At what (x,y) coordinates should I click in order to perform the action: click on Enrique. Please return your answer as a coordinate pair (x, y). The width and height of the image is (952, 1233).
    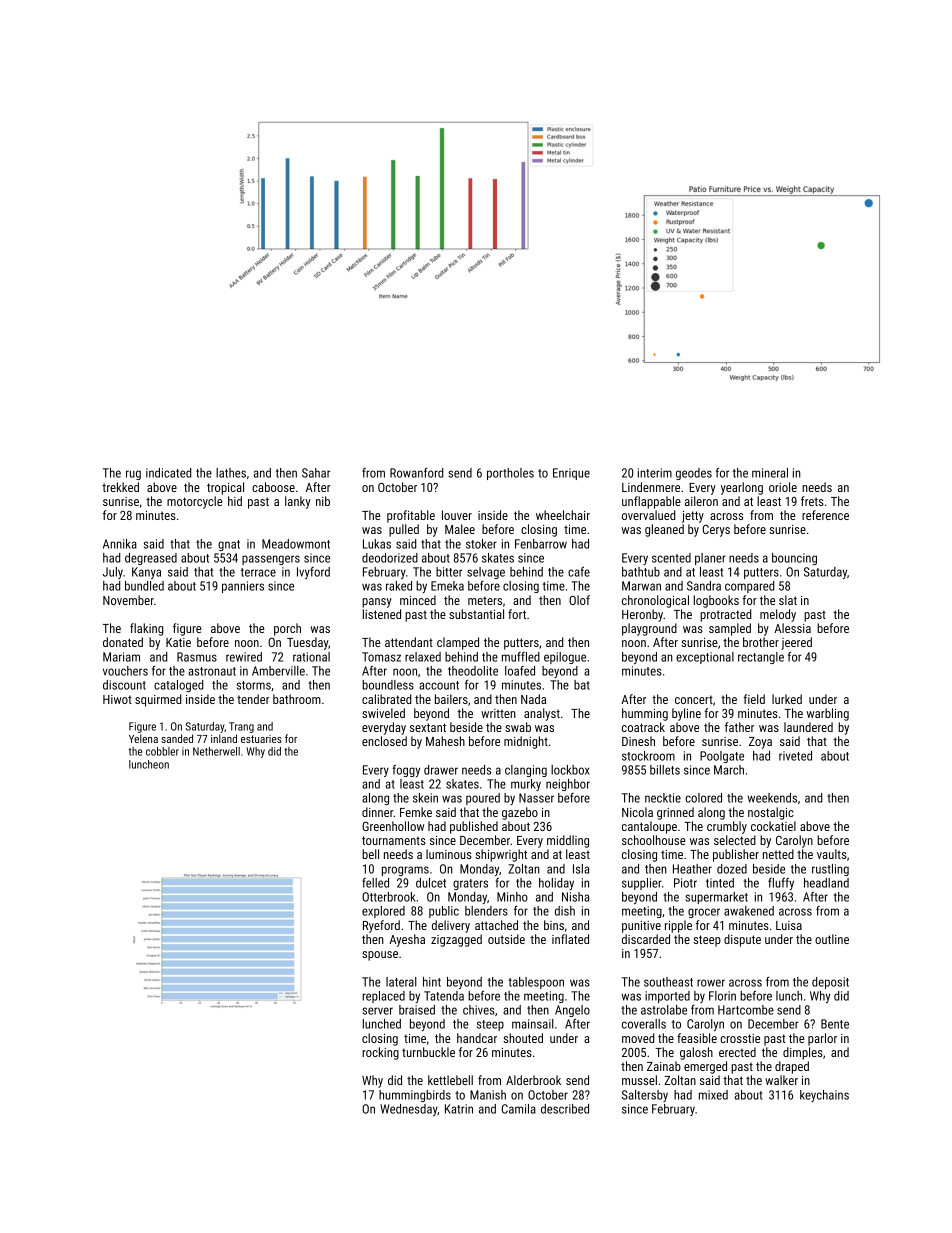
    Looking at the image, I should click on (571, 474).
